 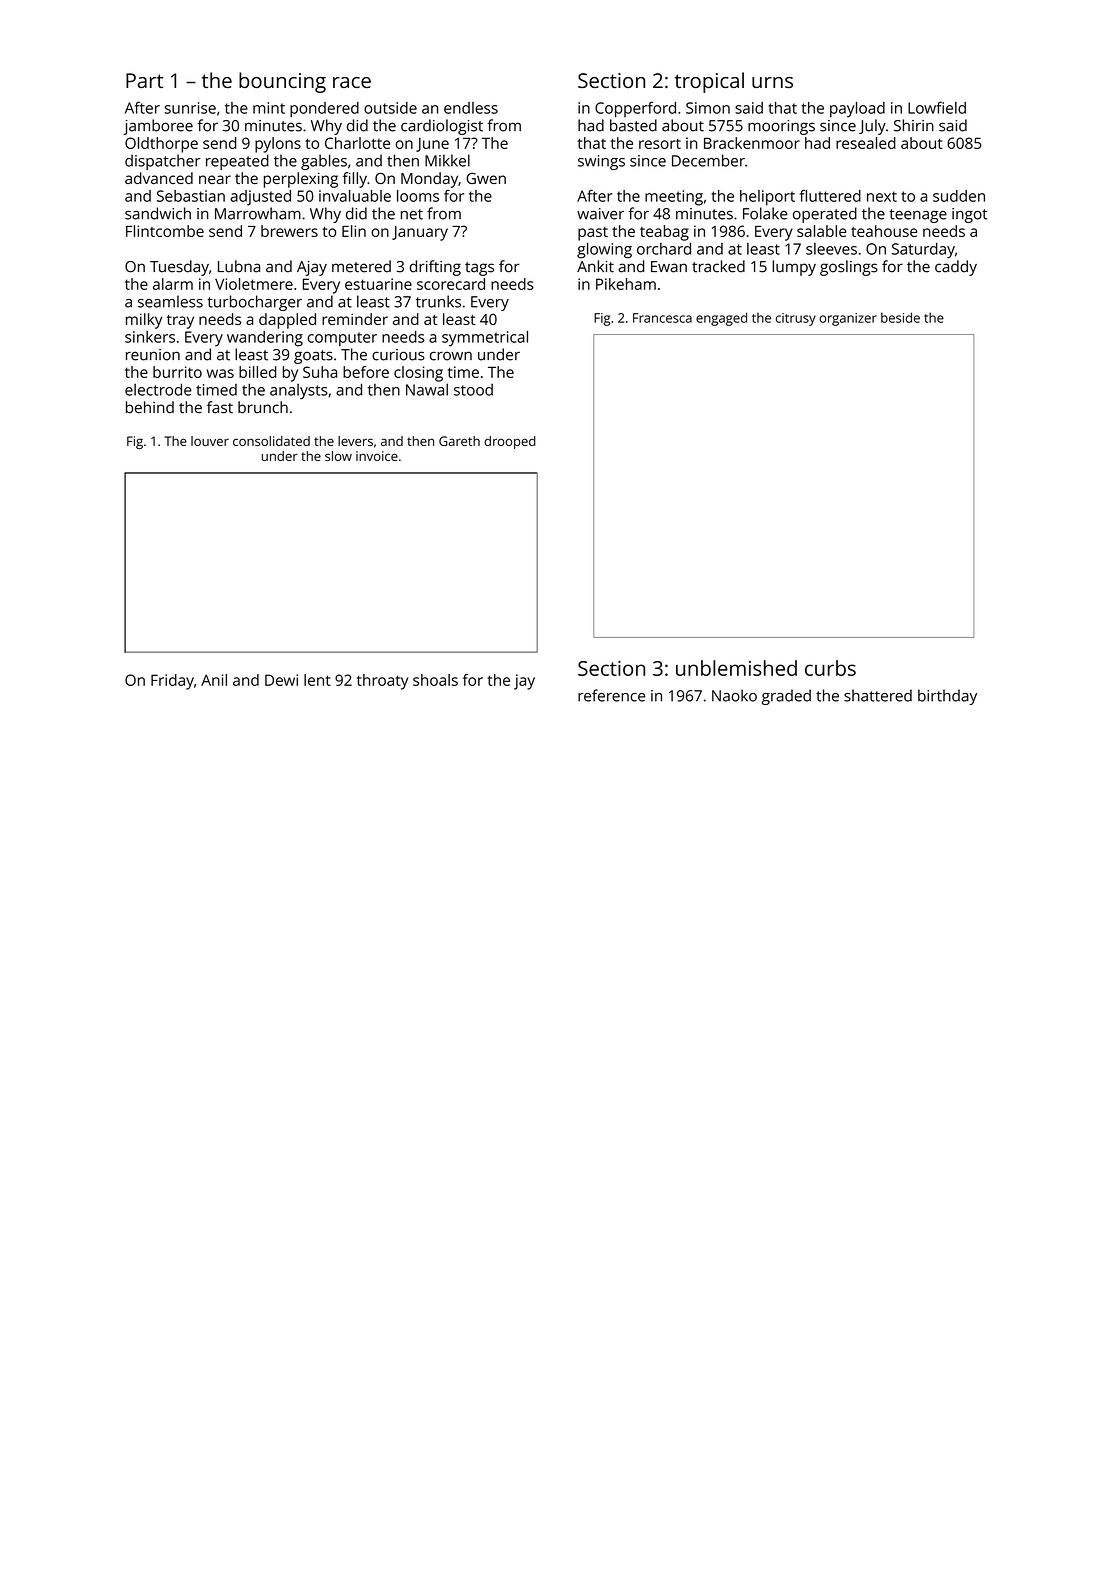 I want to click on tropical, so click(x=709, y=82).
